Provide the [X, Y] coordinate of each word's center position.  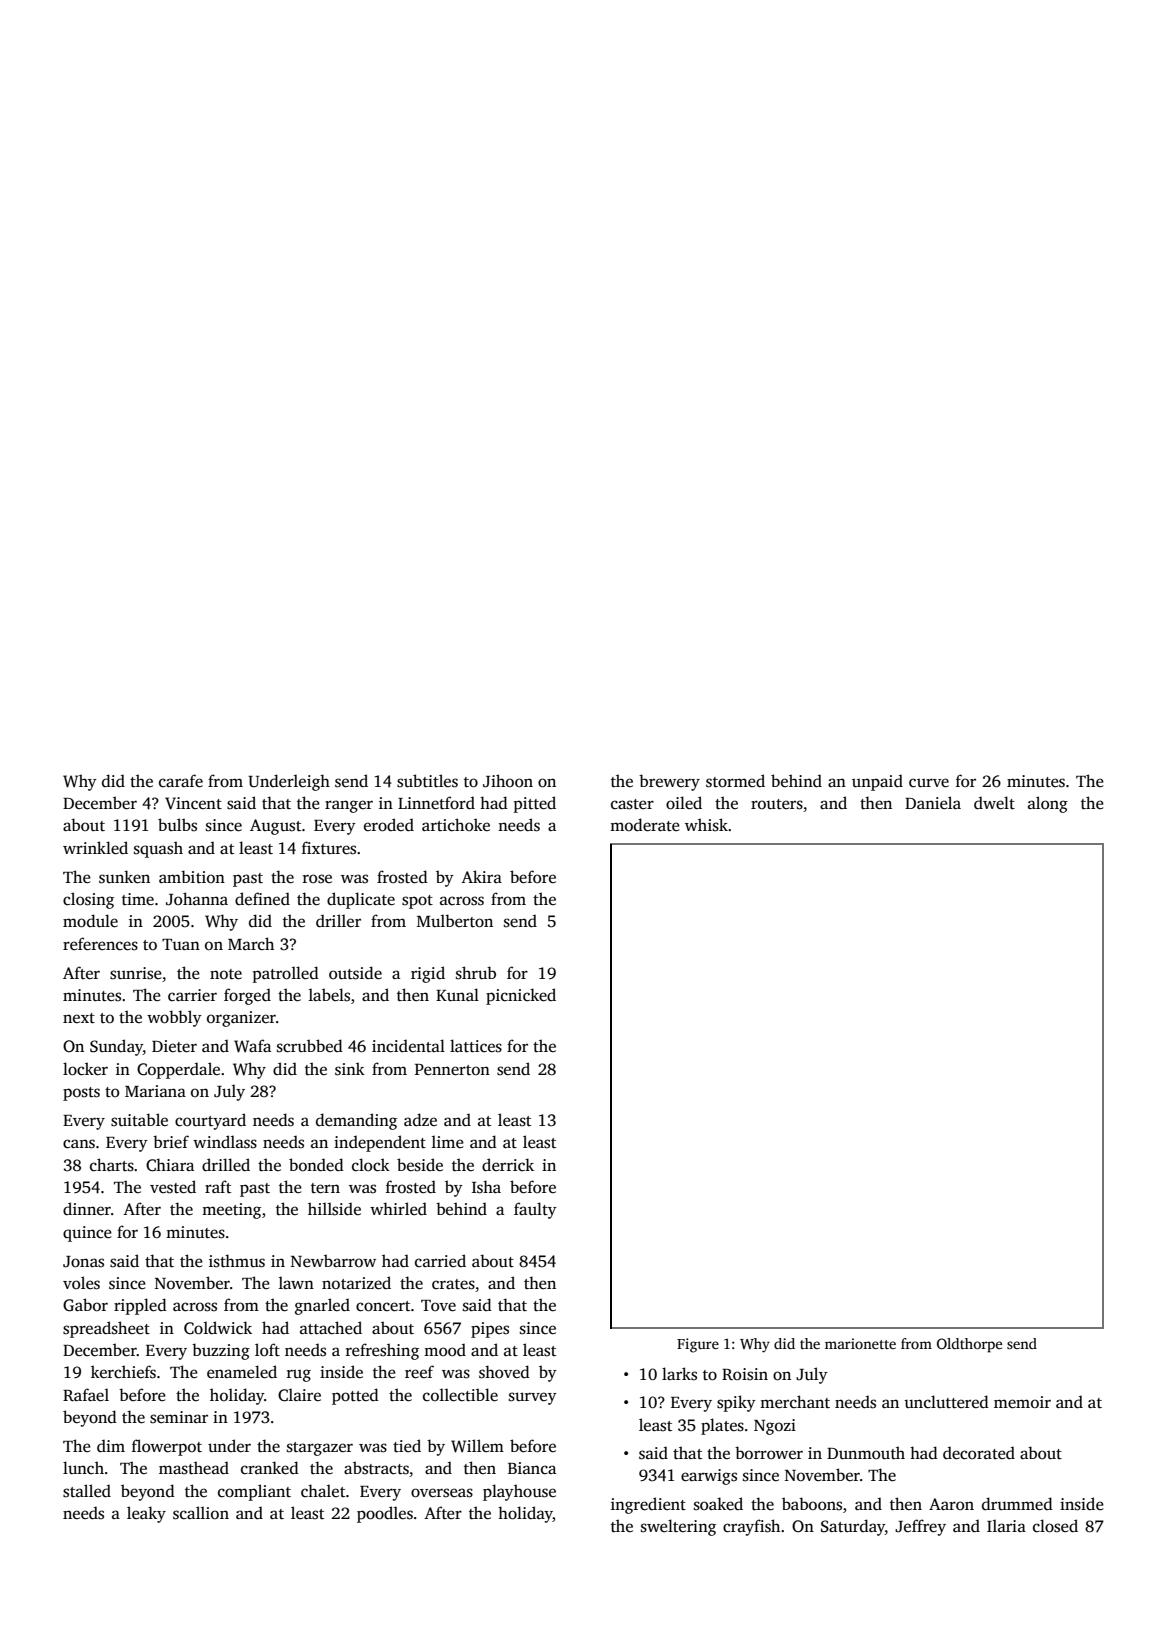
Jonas [83, 1262]
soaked [718, 1504]
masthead [194, 1468]
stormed [735, 781]
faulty [535, 1210]
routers [777, 804]
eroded [389, 825]
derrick [508, 1164]
